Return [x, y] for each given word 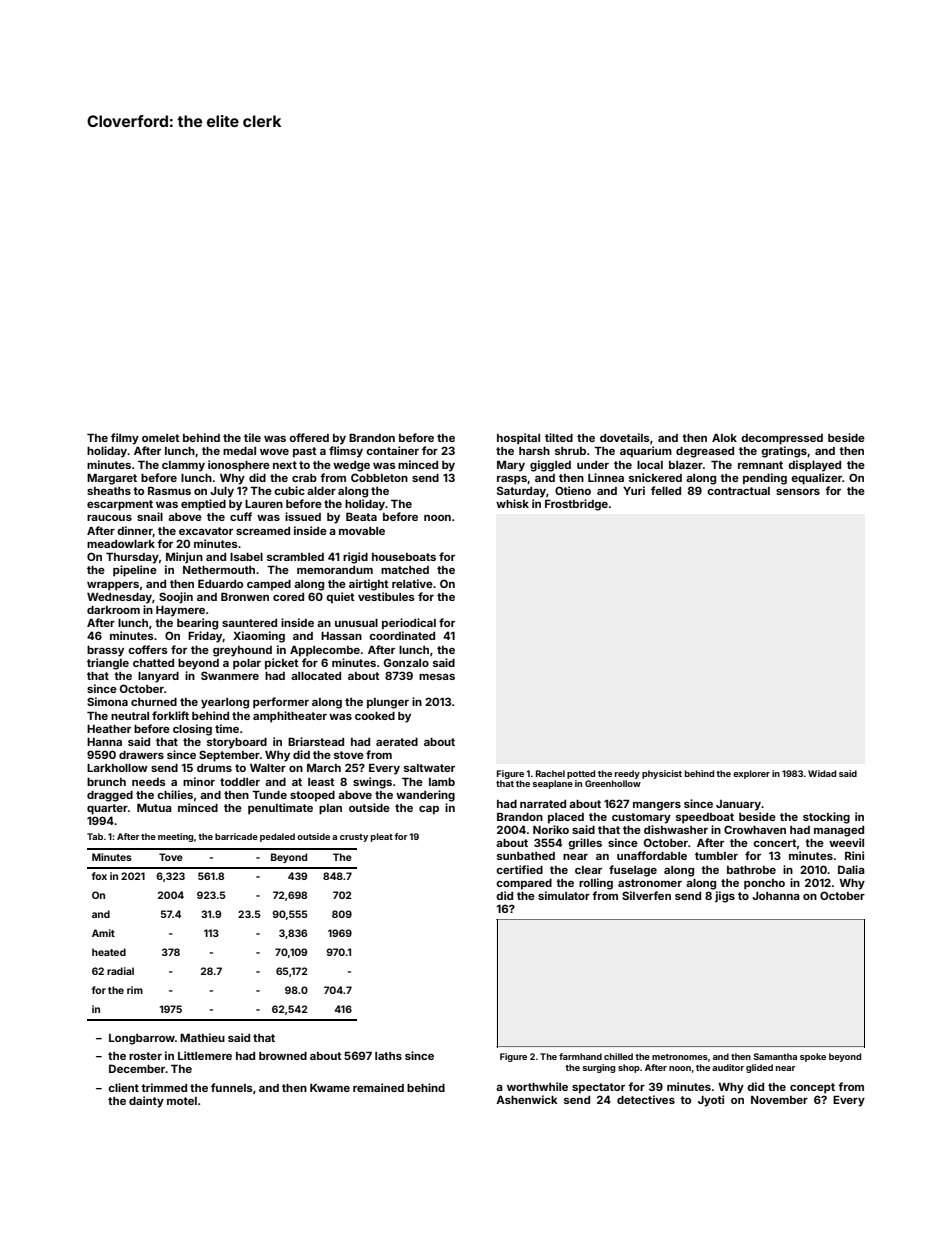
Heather [109, 729]
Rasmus [169, 490]
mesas [437, 677]
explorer [751, 774]
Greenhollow [613, 783]
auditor [728, 1067]
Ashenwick [527, 1099]
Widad [822, 773]
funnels [232, 1087]
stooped [312, 796]
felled [666, 490]
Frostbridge [576, 505]
